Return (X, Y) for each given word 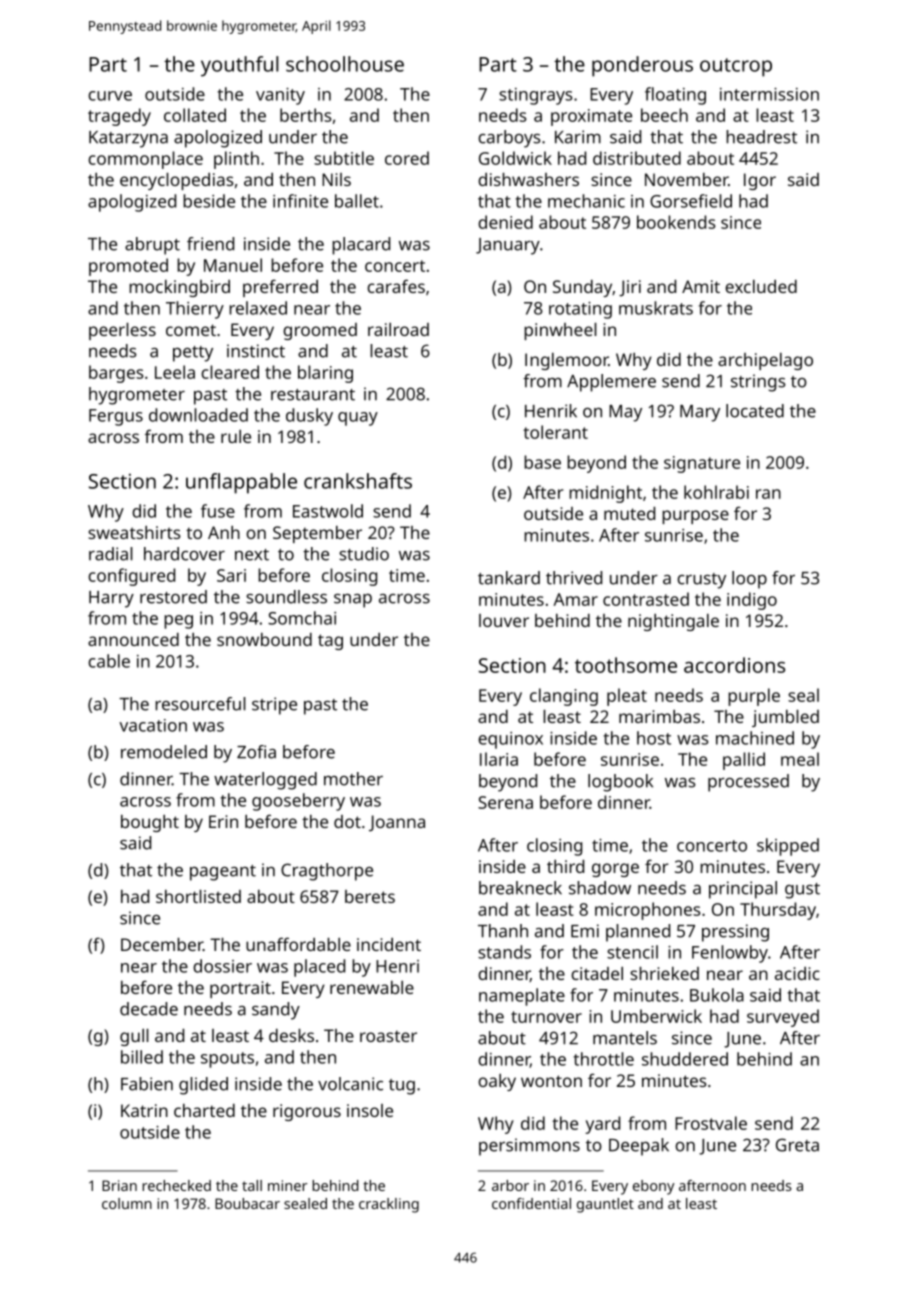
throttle (604, 1059)
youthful (239, 66)
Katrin (144, 1110)
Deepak (639, 1147)
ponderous (642, 66)
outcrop (736, 67)
